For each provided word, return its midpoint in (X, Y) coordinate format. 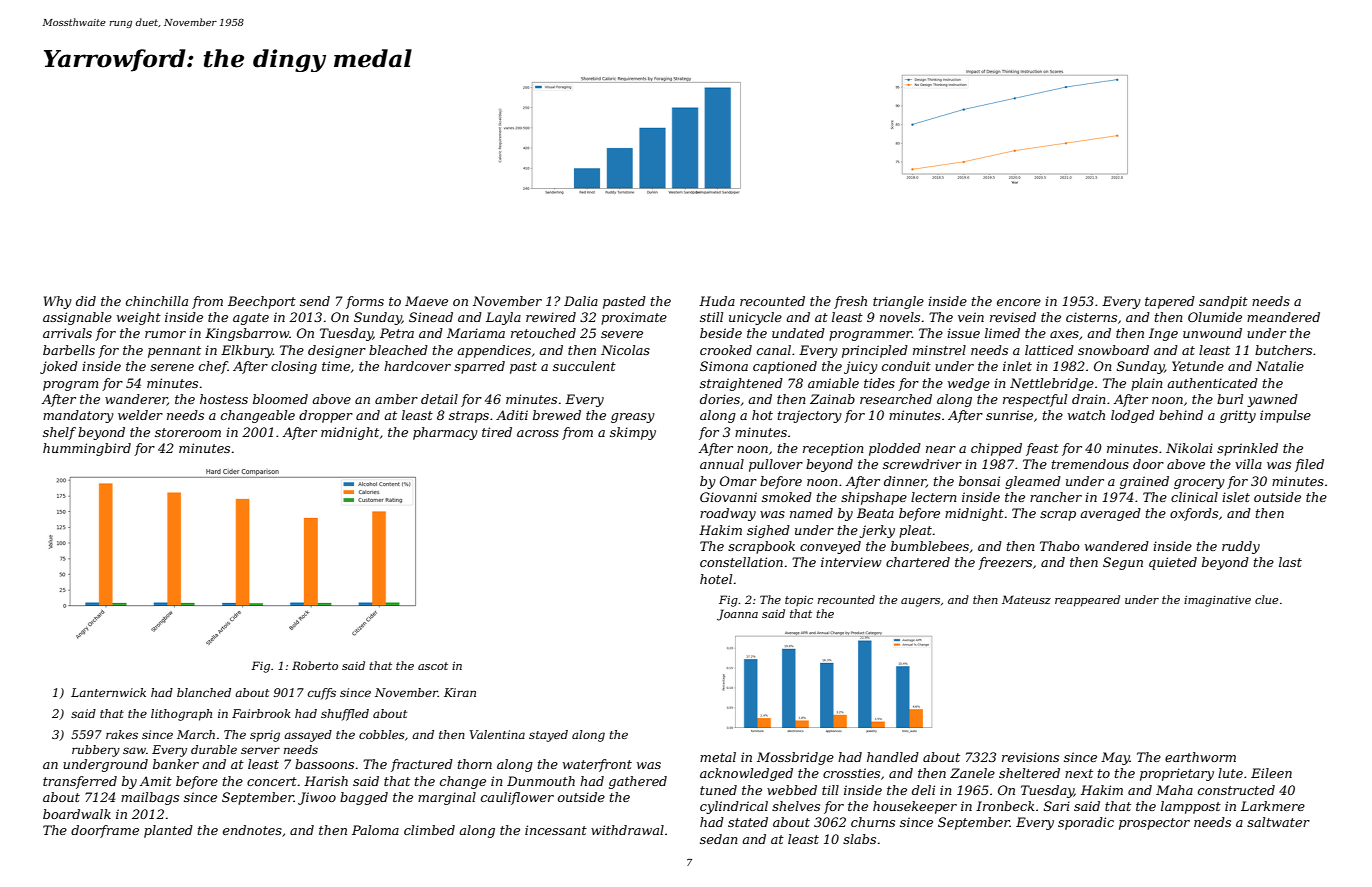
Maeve (426, 301)
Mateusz (1026, 599)
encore (1019, 302)
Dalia (581, 301)
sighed (768, 531)
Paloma (375, 830)
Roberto (315, 665)
